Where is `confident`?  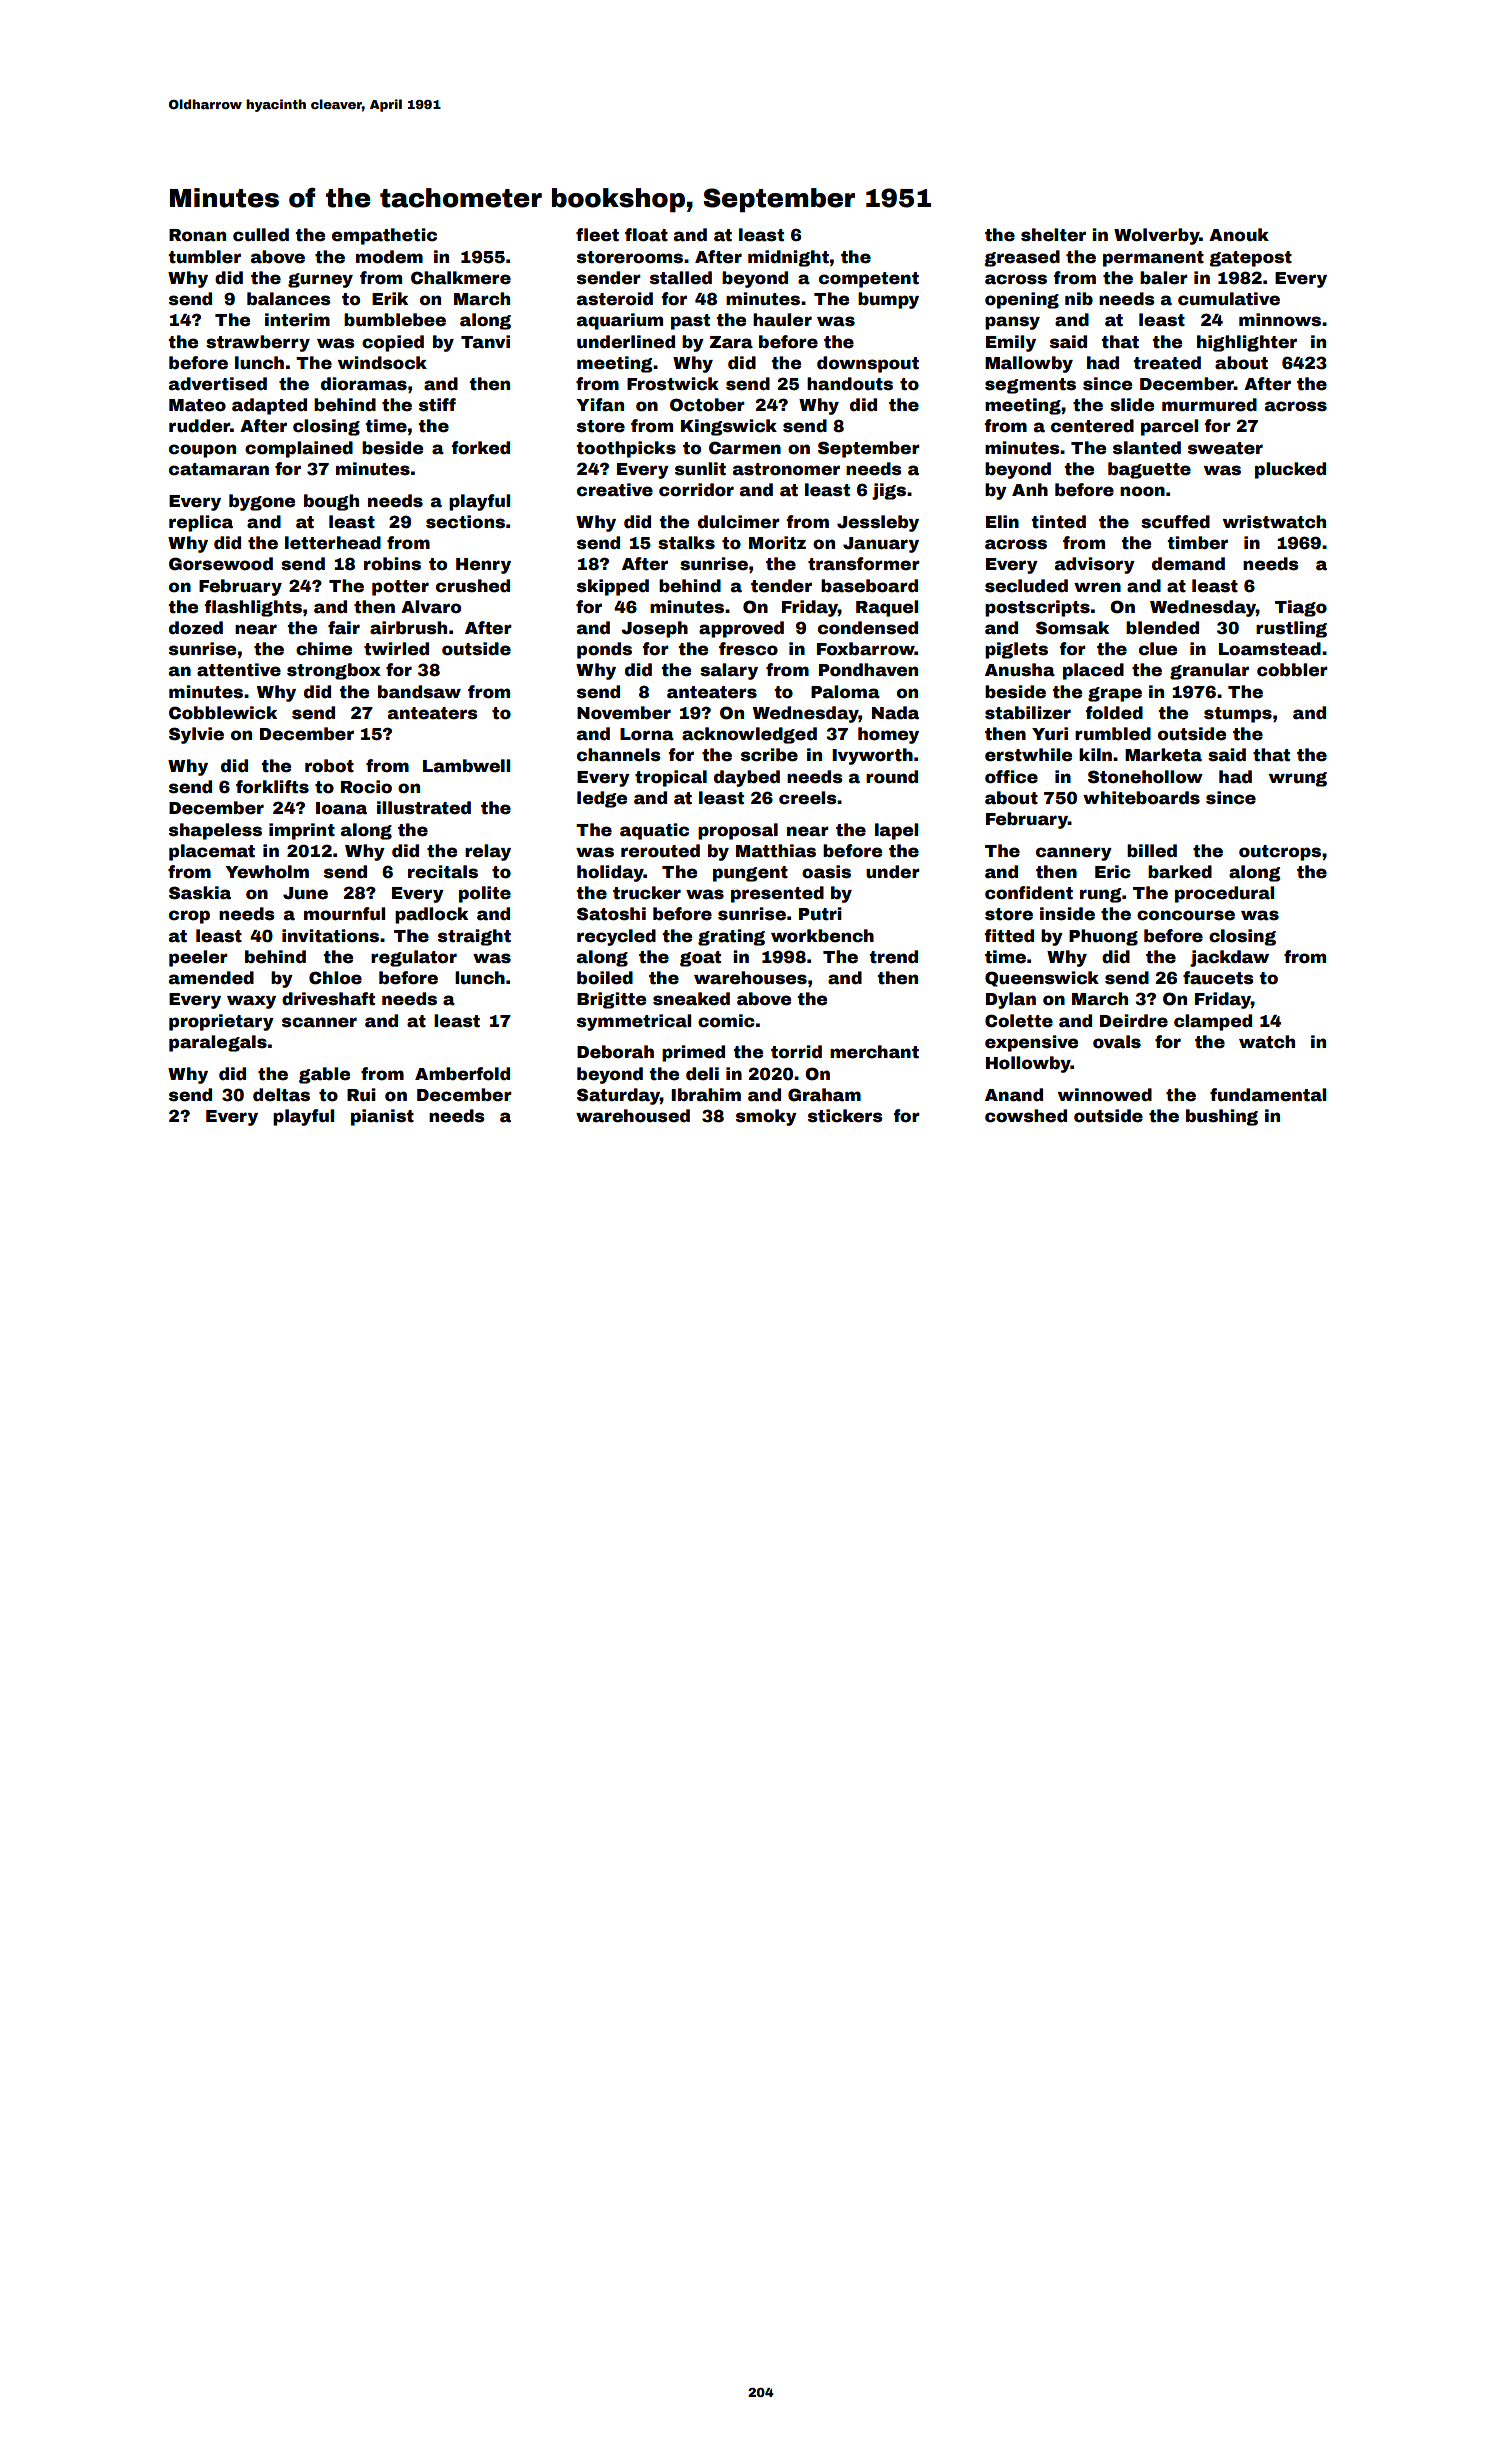 confident is located at coordinates (1029, 893).
